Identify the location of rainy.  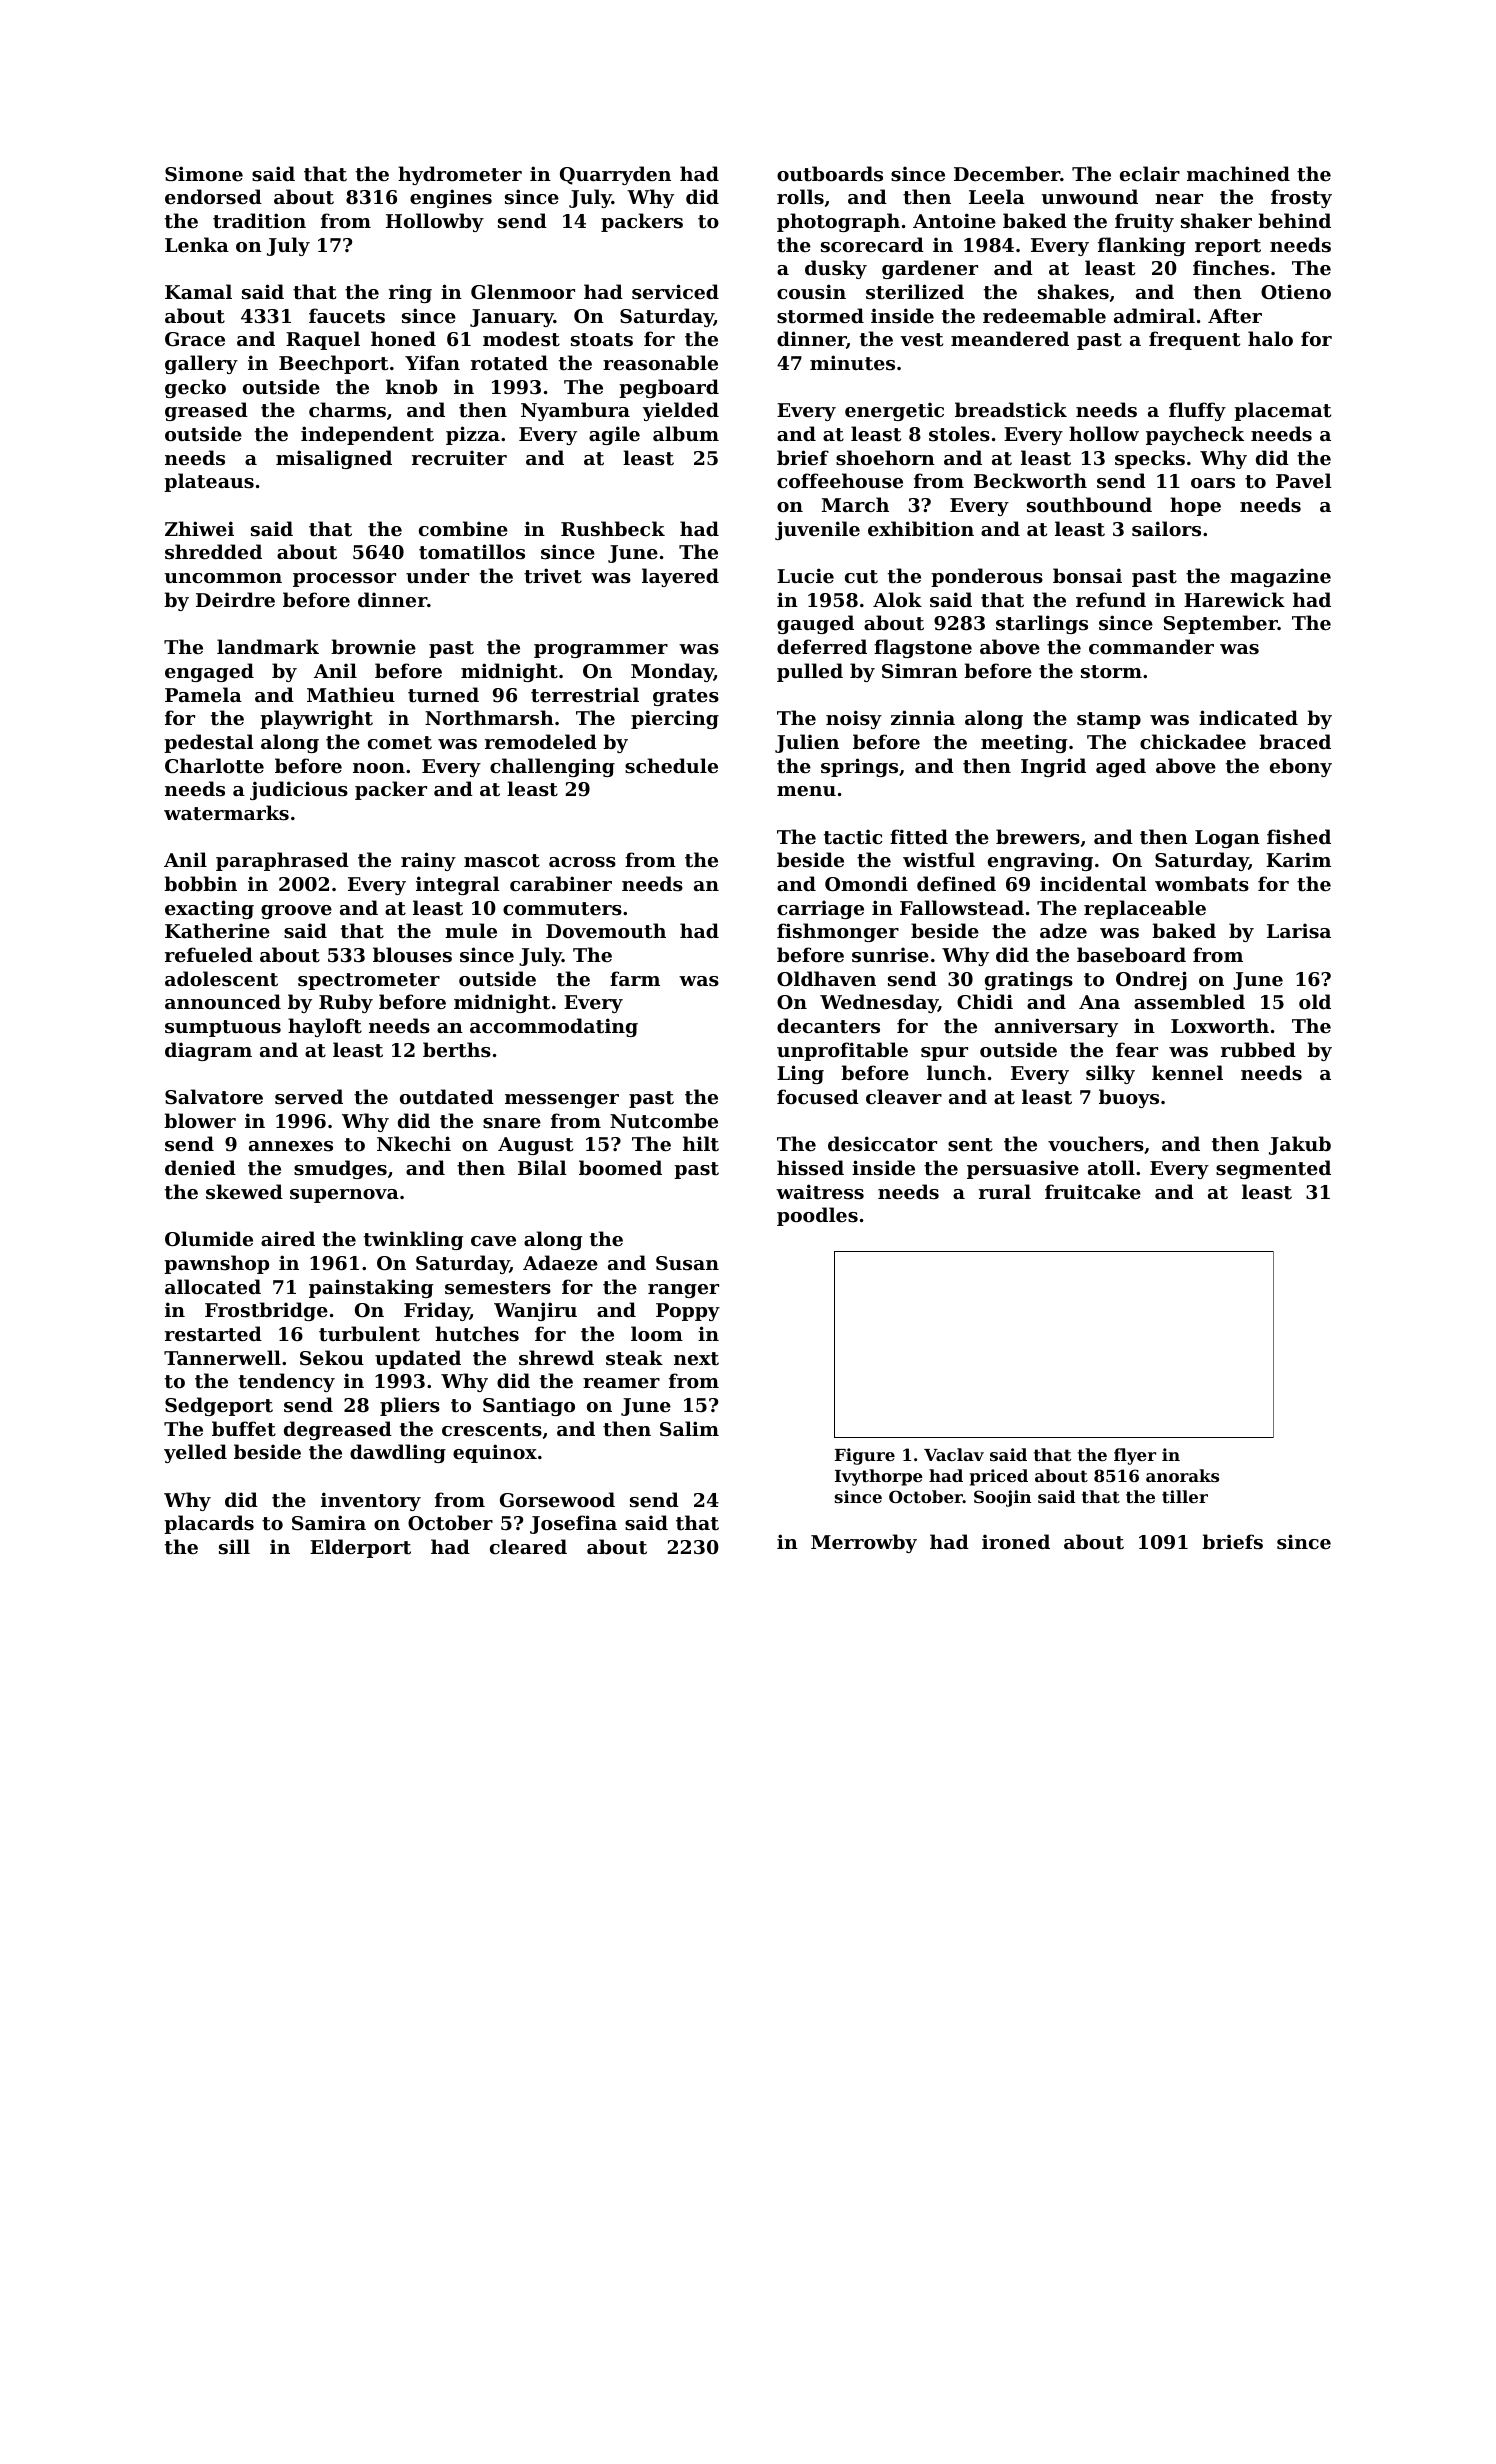
(428, 861).
